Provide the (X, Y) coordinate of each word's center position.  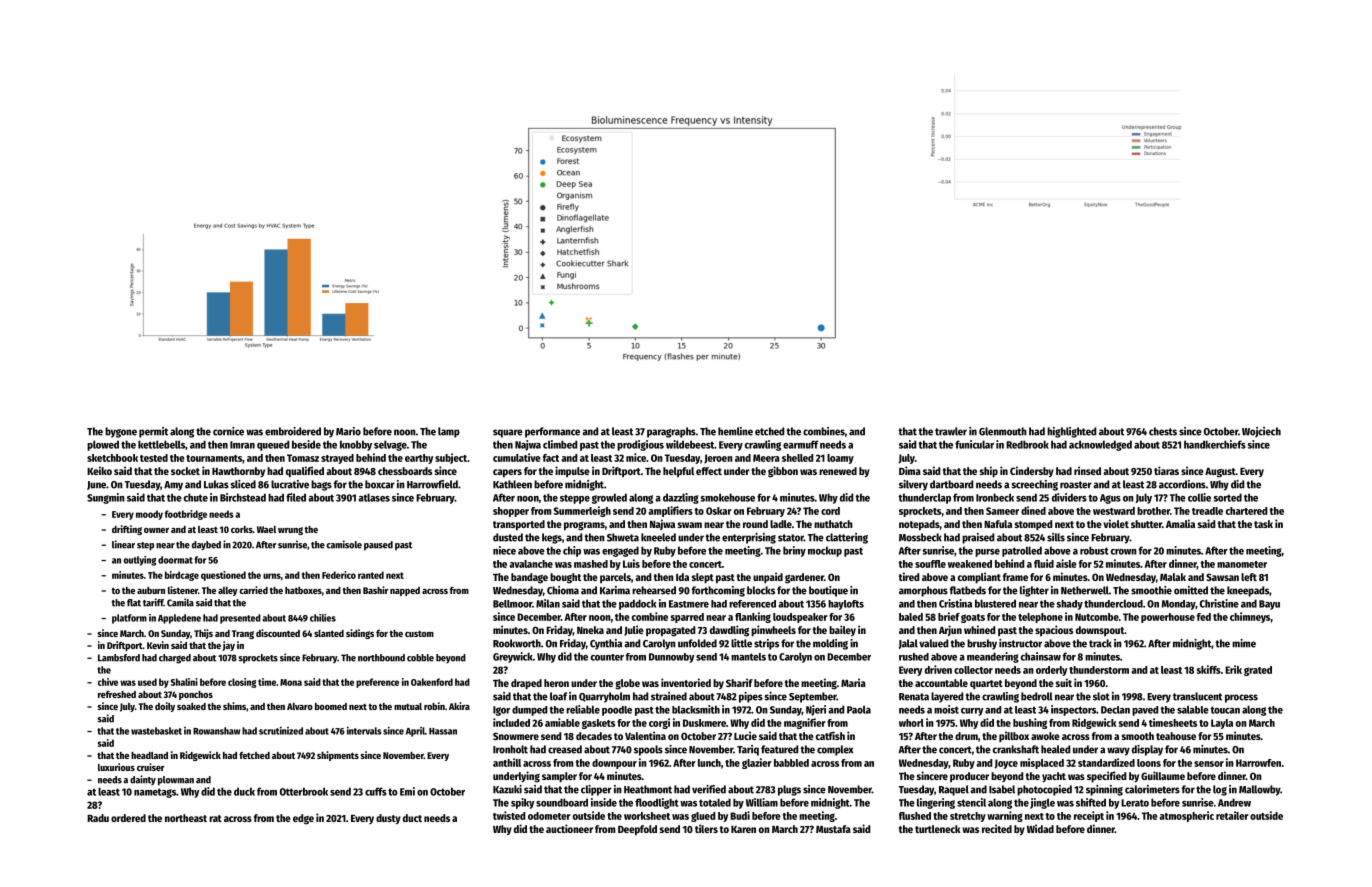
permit (153, 432)
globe (627, 684)
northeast (186, 818)
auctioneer (569, 828)
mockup (825, 551)
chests (1163, 431)
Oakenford (432, 682)
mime (1244, 643)
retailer (1232, 815)
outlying (140, 561)
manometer (1242, 564)
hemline (735, 431)
